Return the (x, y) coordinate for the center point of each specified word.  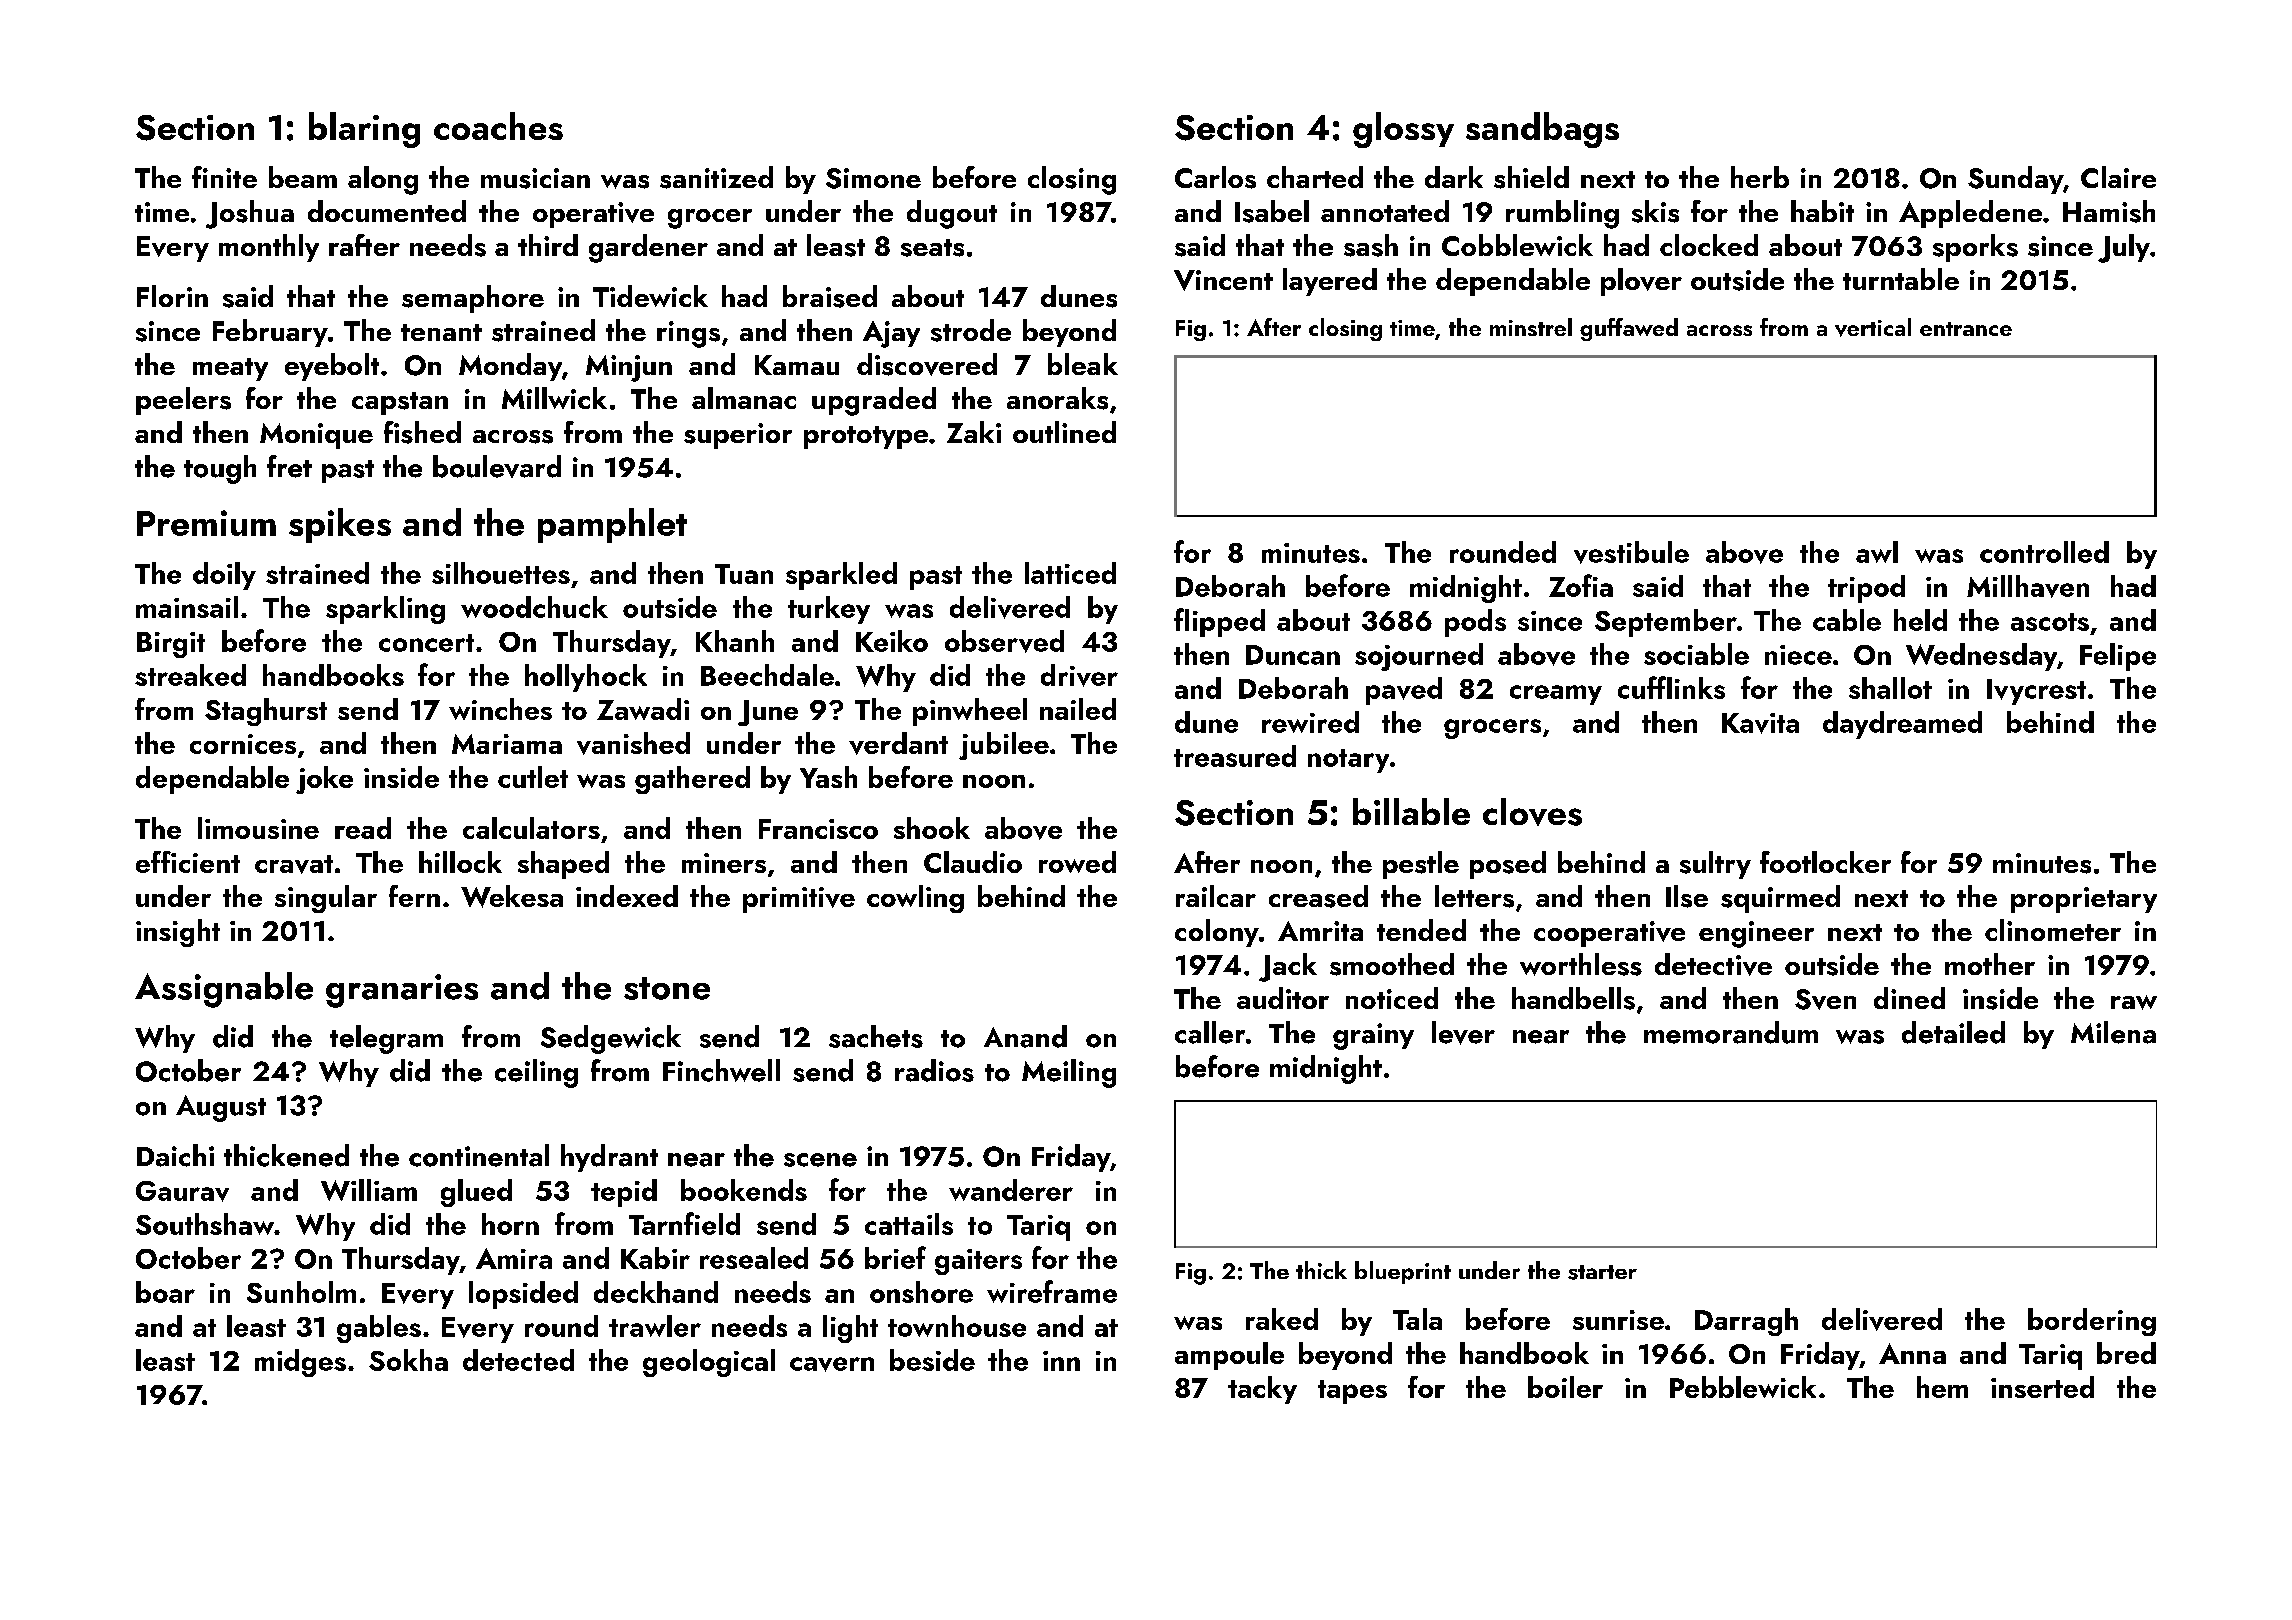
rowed (1077, 862)
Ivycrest (2036, 692)
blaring (364, 130)
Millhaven (2028, 586)
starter (1602, 1272)
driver (1079, 675)
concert (426, 643)
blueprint (1403, 1272)
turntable (1901, 279)
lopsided (523, 1295)
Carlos (1215, 177)
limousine (258, 828)
